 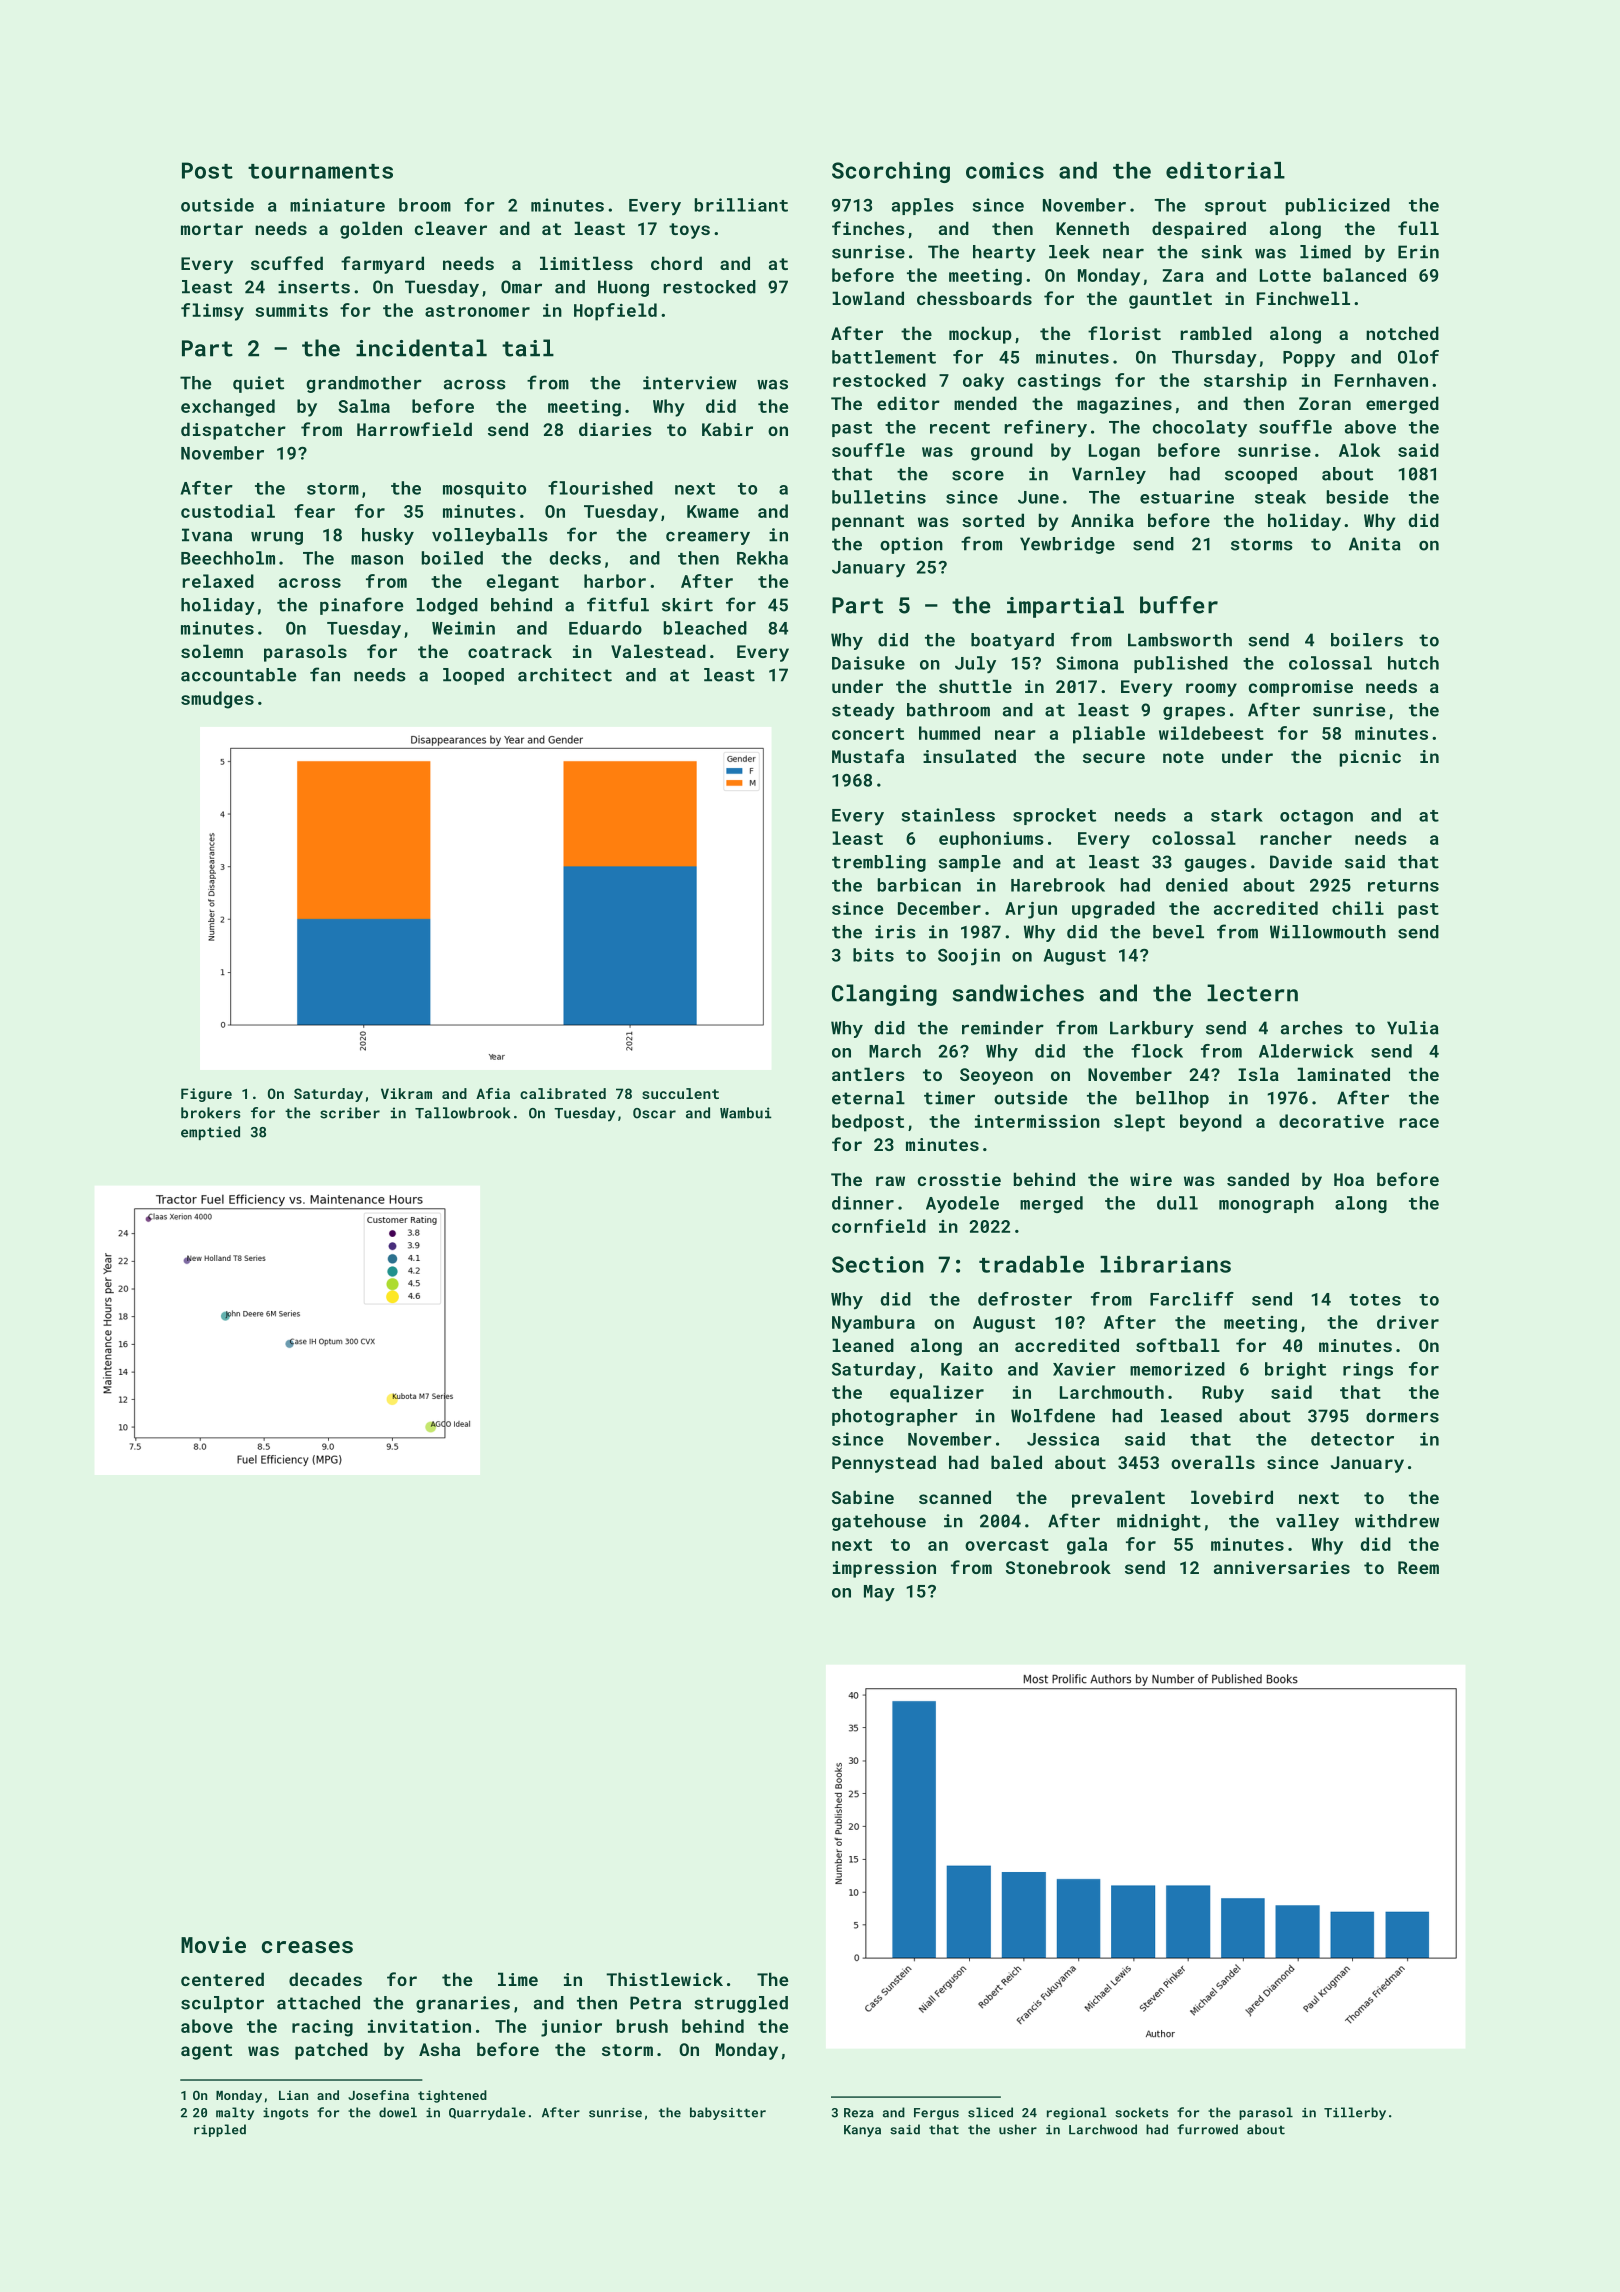 What do you see at coordinates (571, 2028) in the document?
I see `junior` at bounding box center [571, 2028].
